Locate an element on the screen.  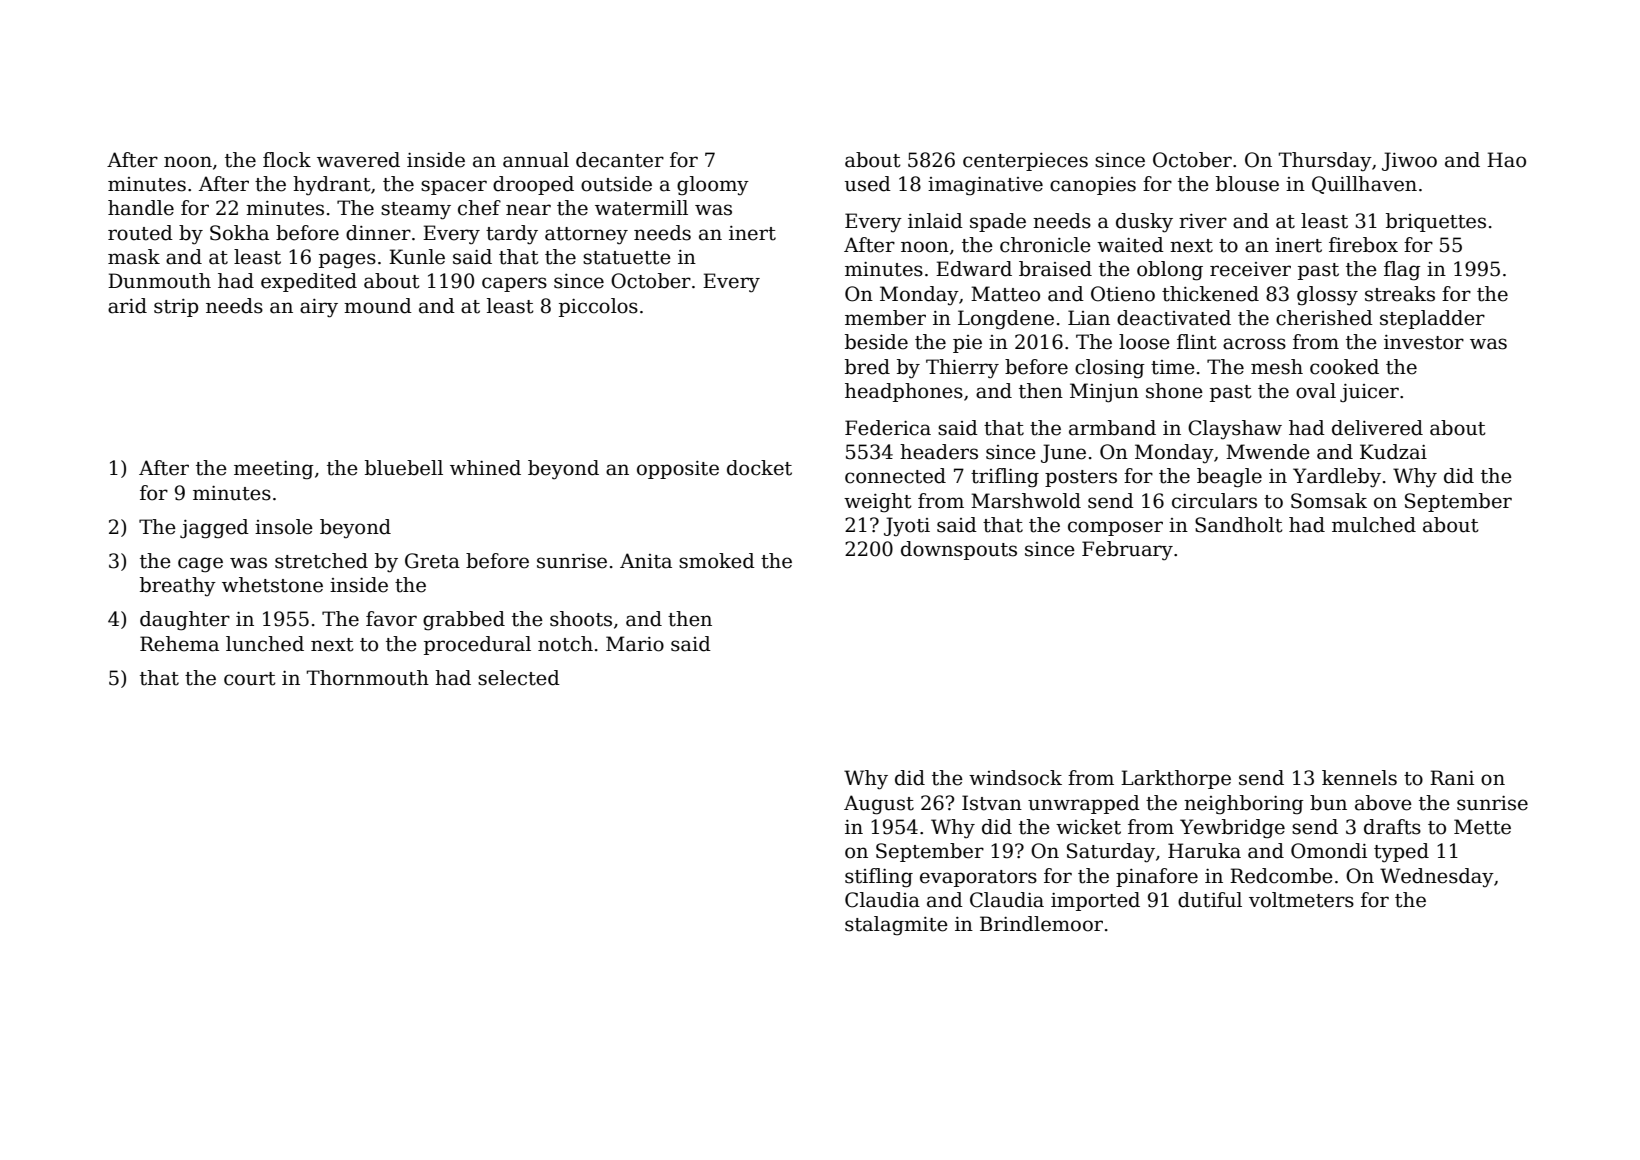
steamy is located at coordinates (416, 211).
